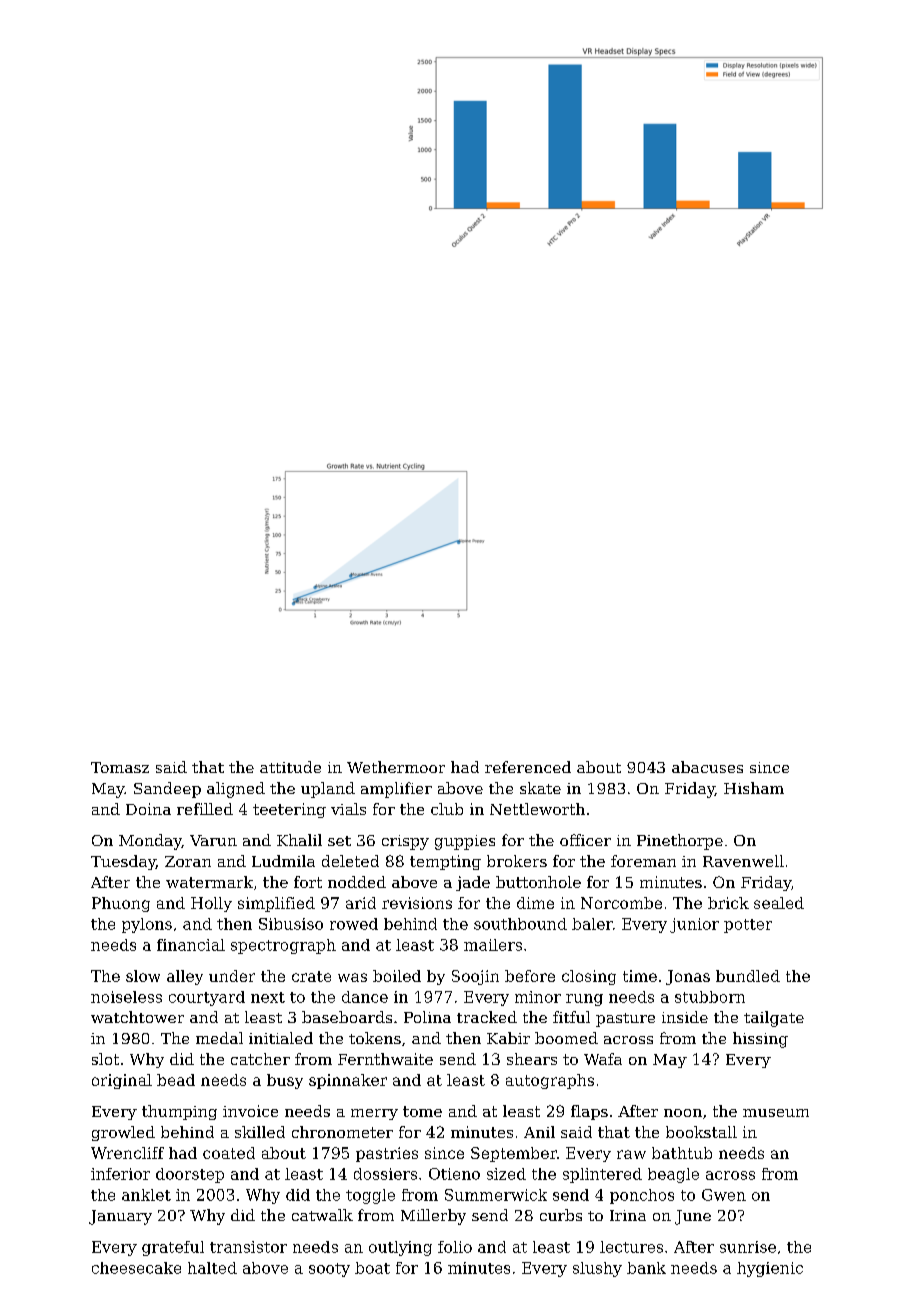 The width and height of the image is (908, 1316). What do you see at coordinates (528, 767) in the image?
I see `referenced` at bounding box center [528, 767].
